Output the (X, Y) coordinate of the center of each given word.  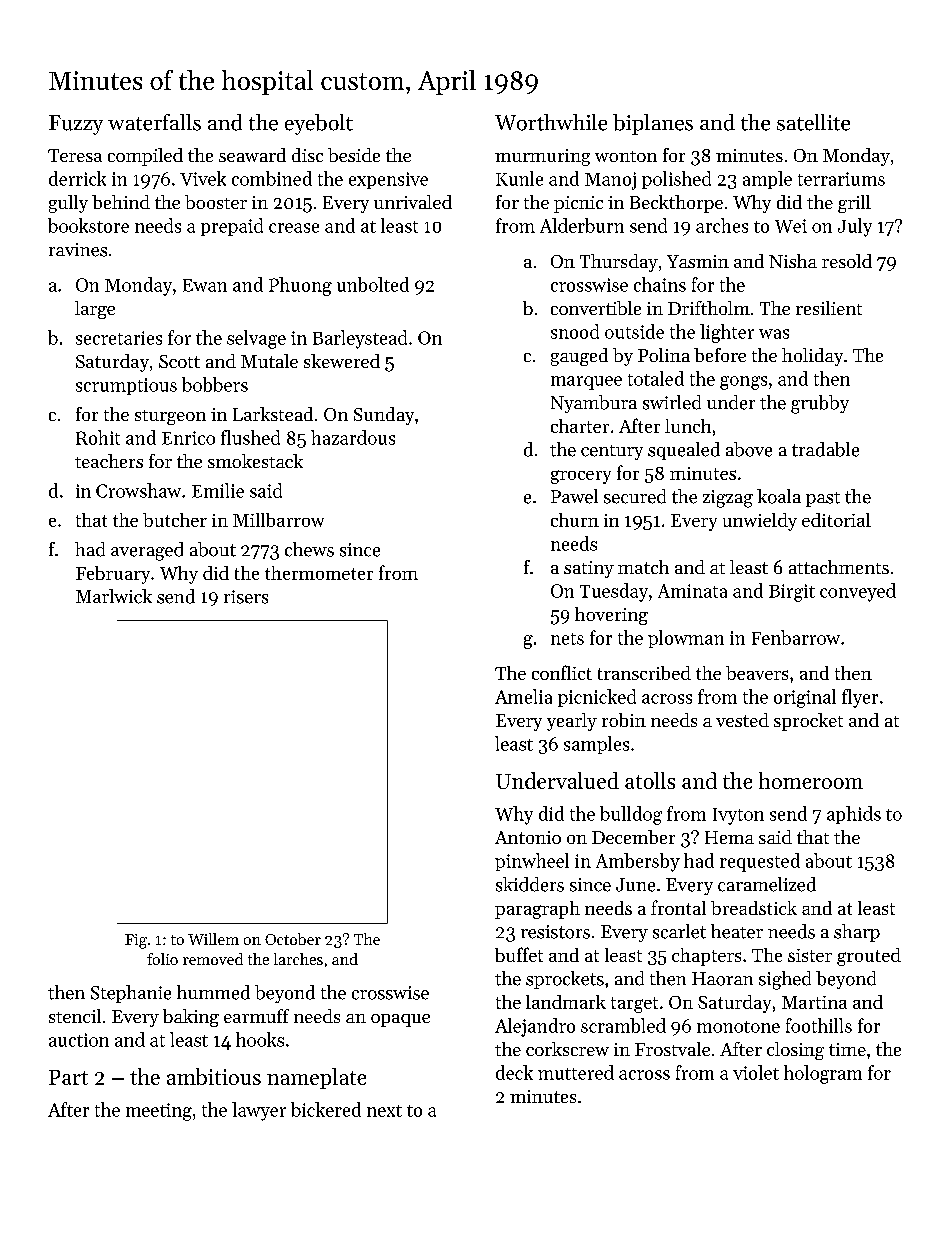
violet (756, 1072)
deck (514, 1072)
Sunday (384, 416)
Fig (136, 941)
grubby (820, 404)
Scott (179, 361)
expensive (388, 180)
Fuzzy (76, 125)
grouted (869, 957)
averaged (147, 551)
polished (676, 180)
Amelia (523, 696)
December (633, 837)
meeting (159, 1112)
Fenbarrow (796, 637)
